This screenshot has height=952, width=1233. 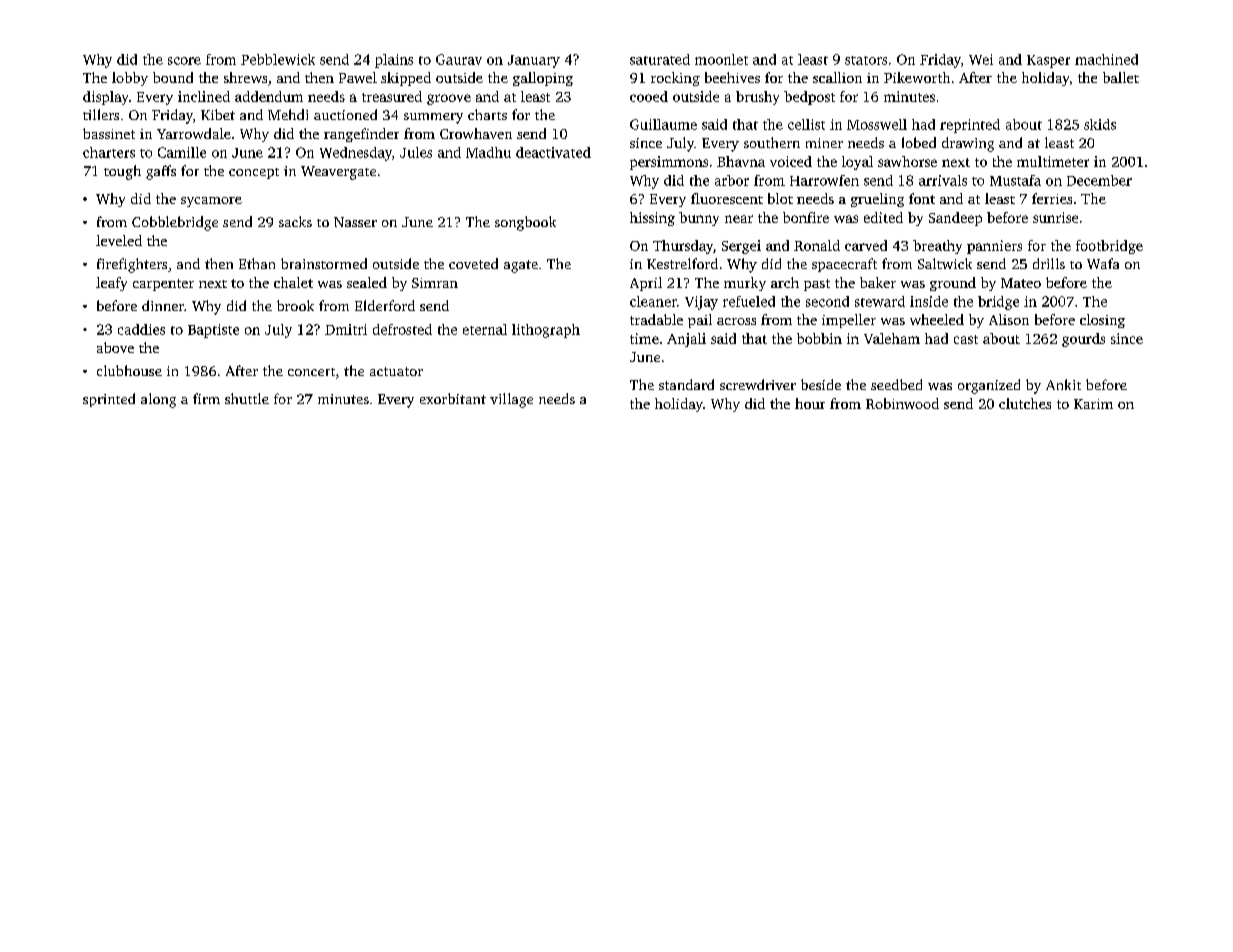 What do you see at coordinates (1106, 59) in the screenshot?
I see `machined` at bounding box center [1106, 59].
